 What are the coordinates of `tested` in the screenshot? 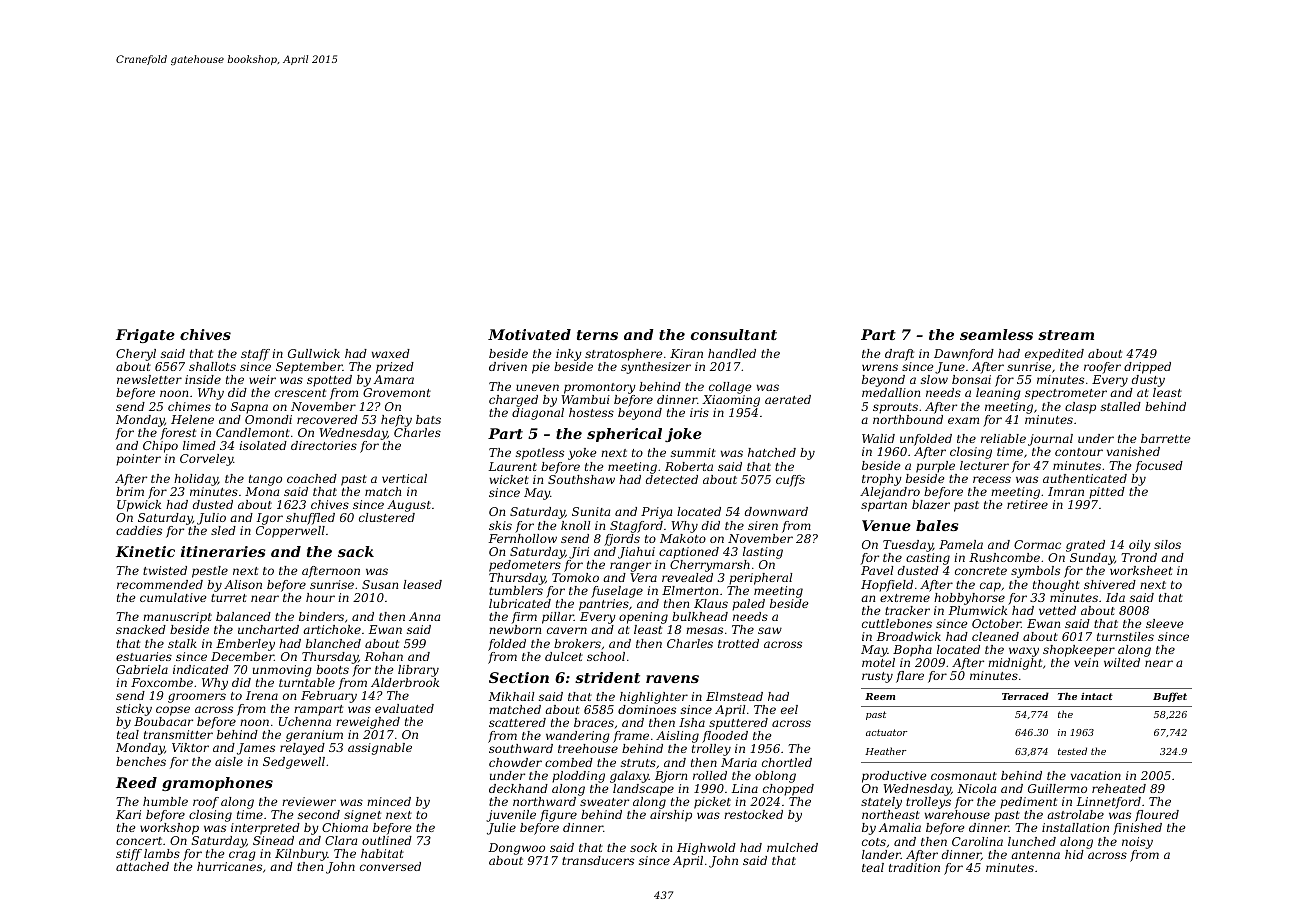 It's located at (1072, 751).
